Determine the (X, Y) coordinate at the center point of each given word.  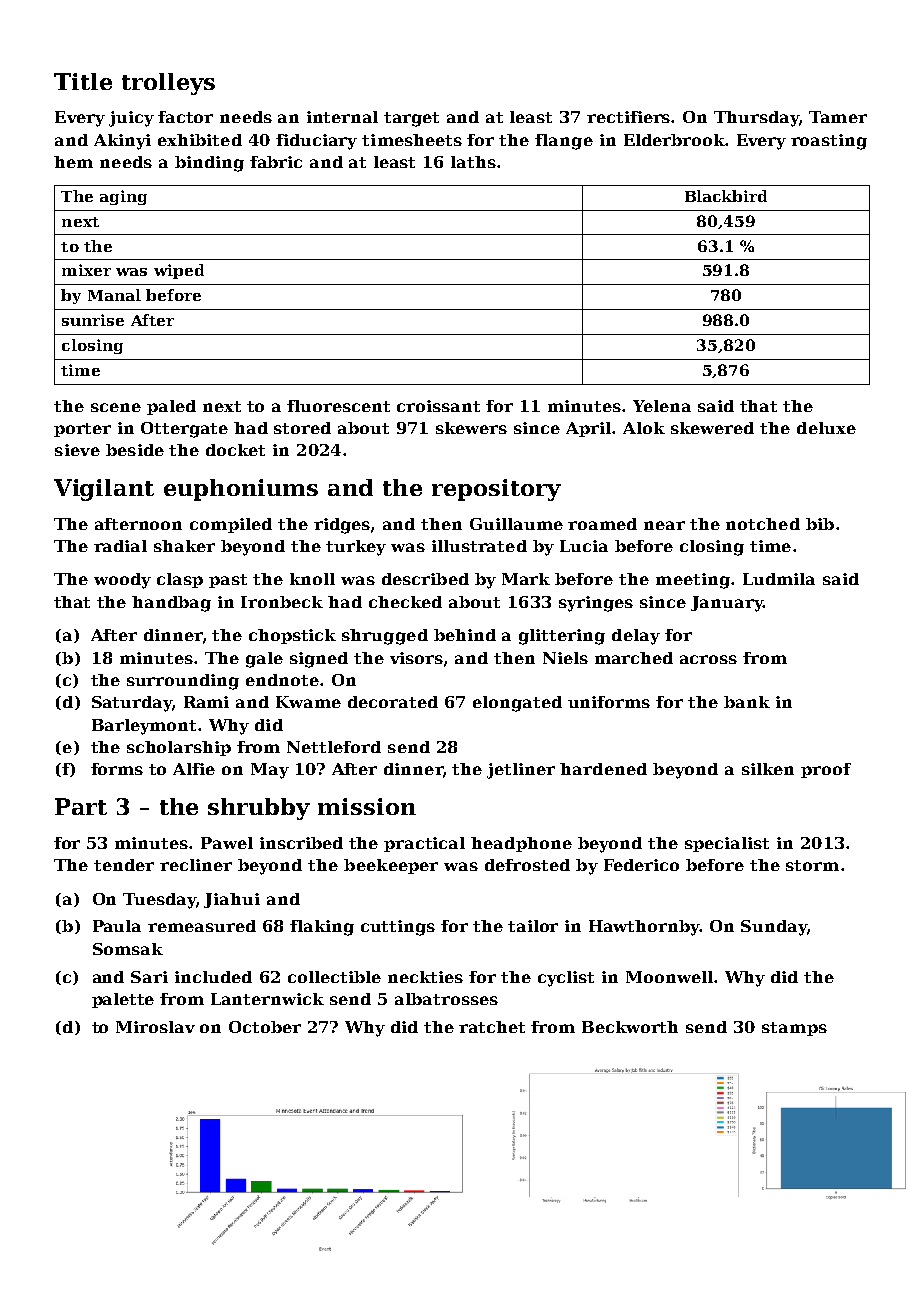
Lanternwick (267, 999)
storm (812, 865)
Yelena (662, 406)
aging (123, 197)
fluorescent (338, 406)
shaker (184, 546)
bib (820, 524)
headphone (521, 844)
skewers (471, 428)
